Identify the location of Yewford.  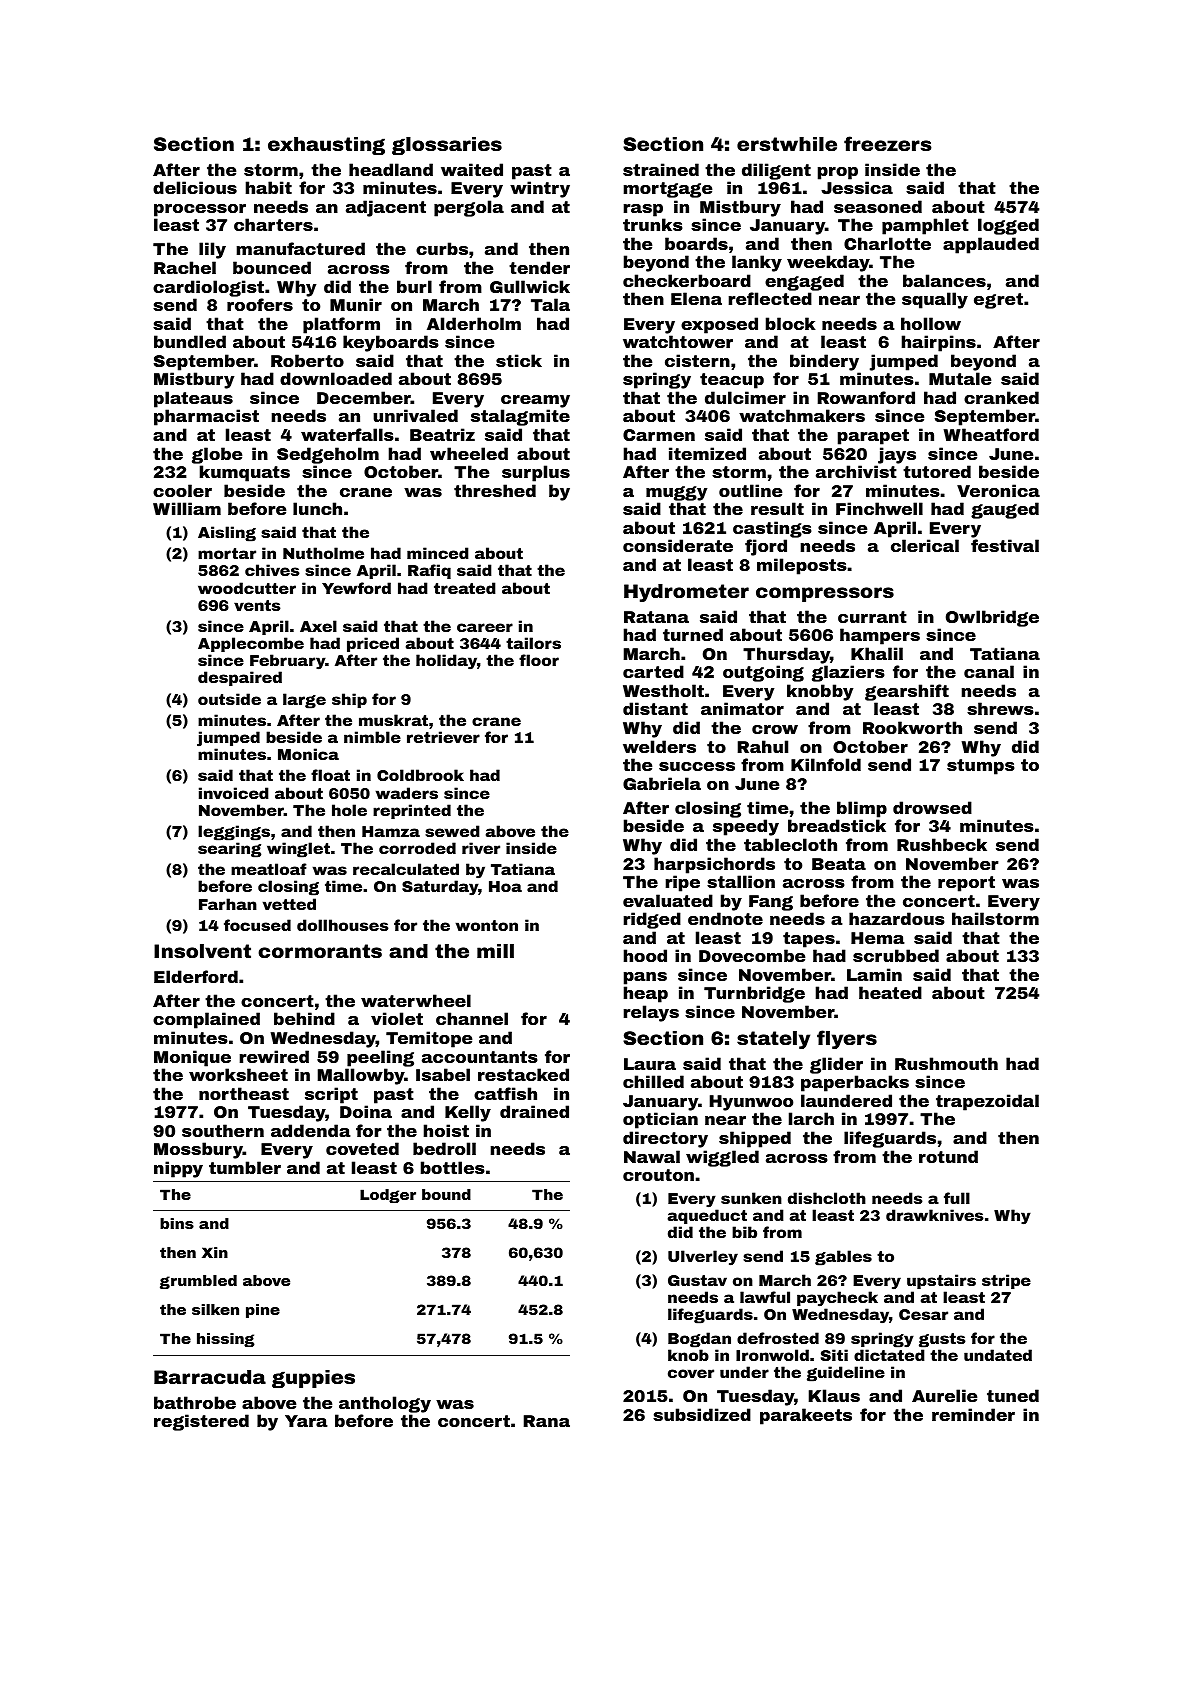
(356, 588).
